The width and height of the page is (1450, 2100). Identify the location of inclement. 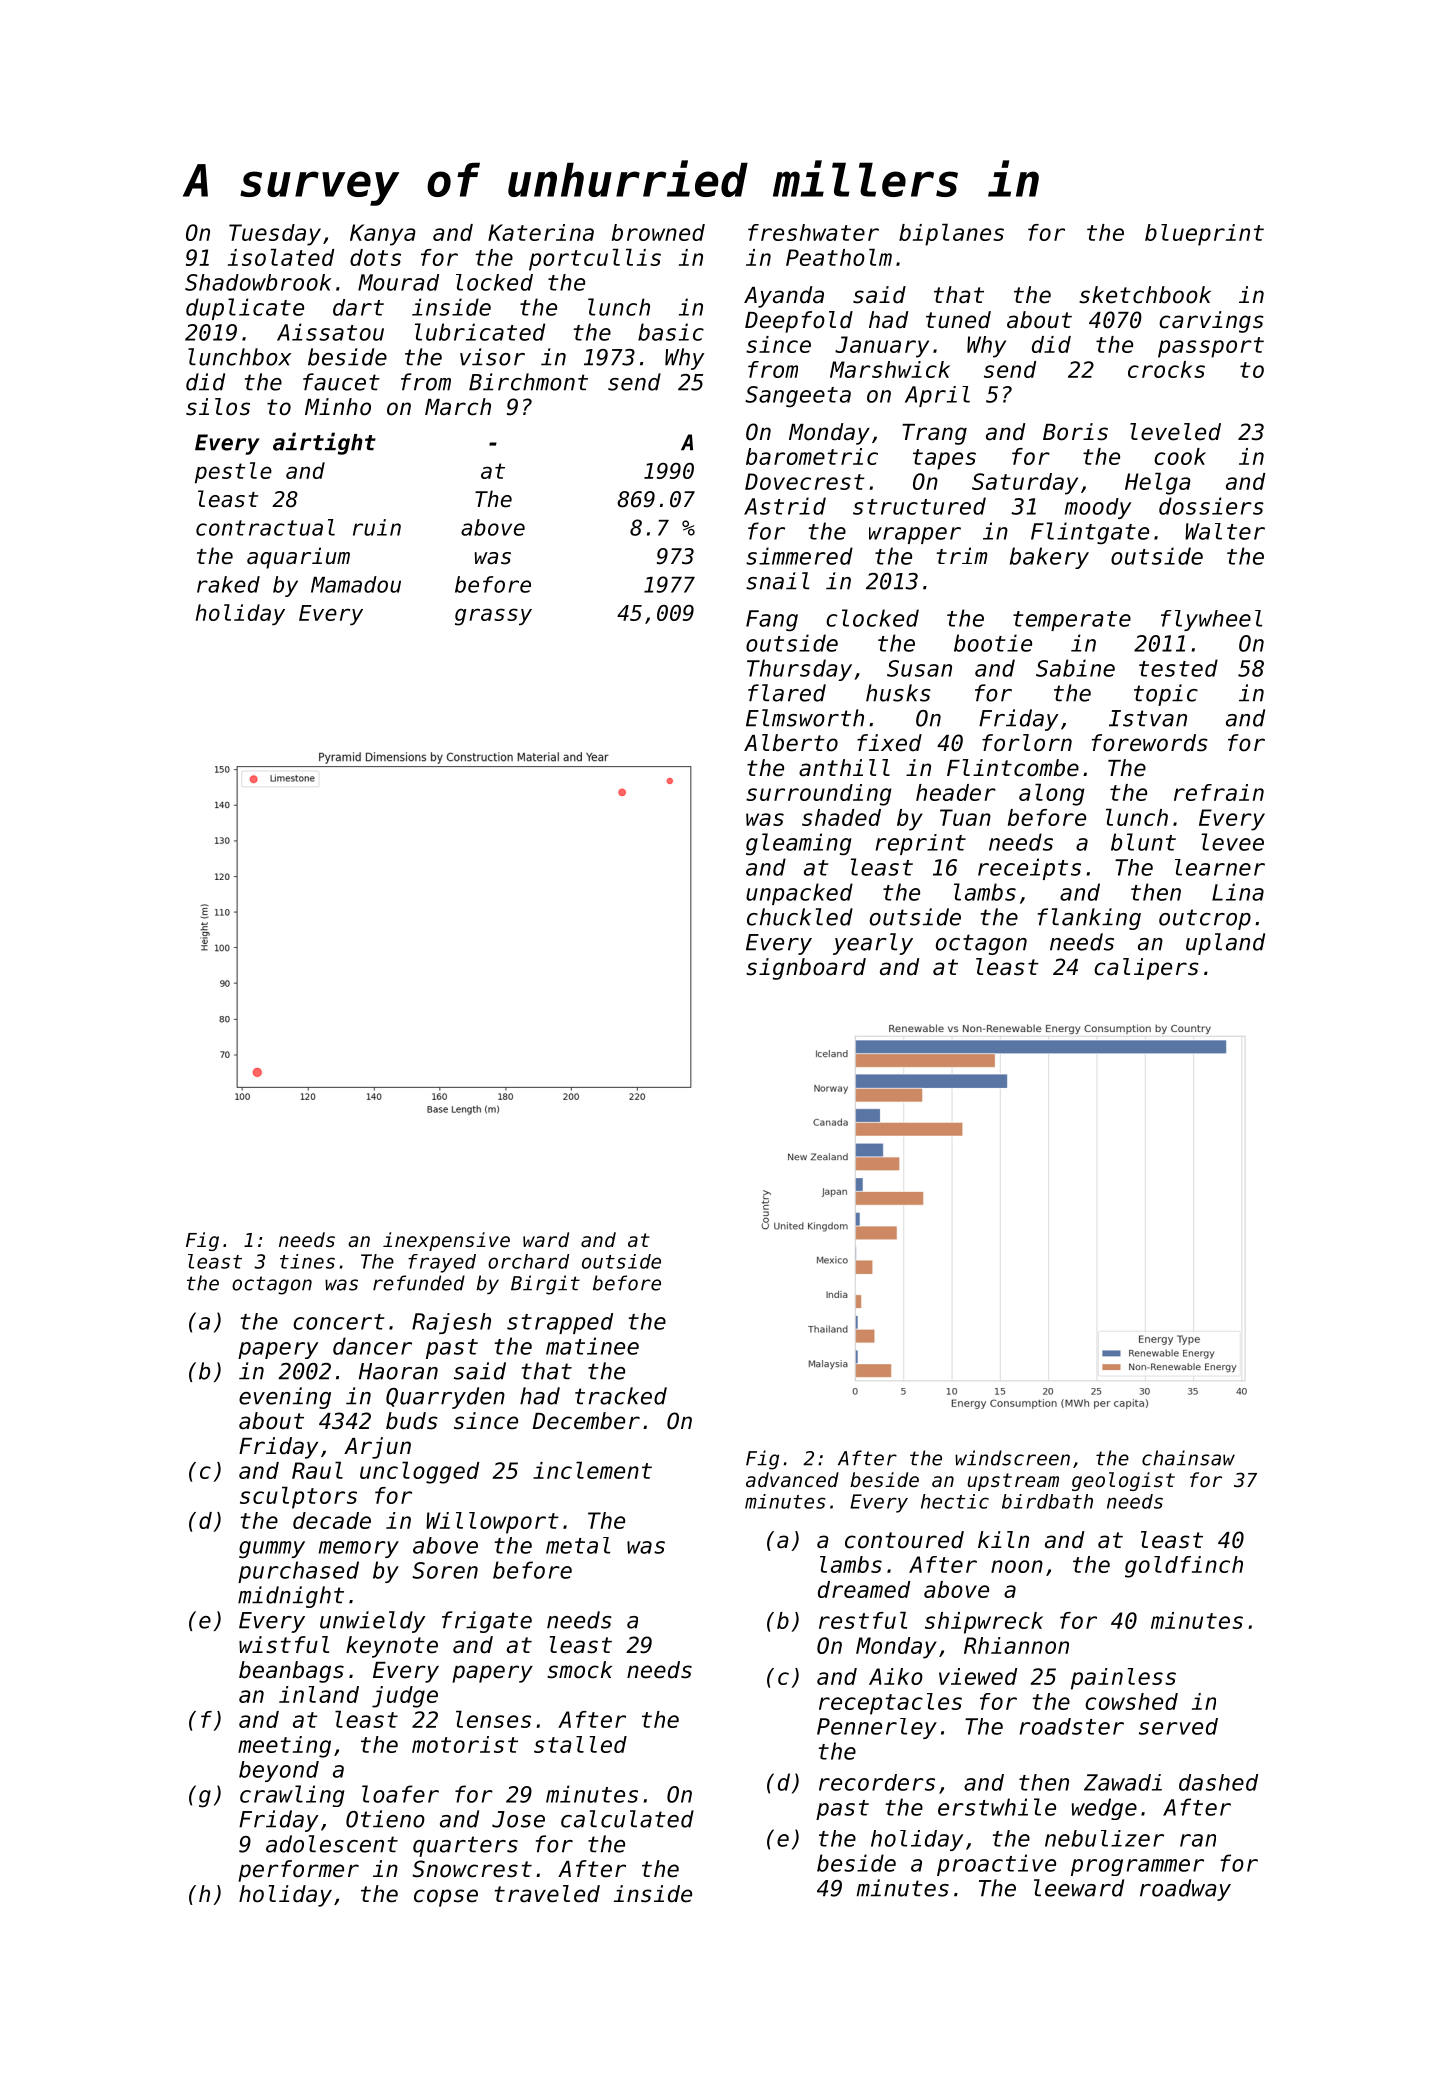
(592, 1470).
